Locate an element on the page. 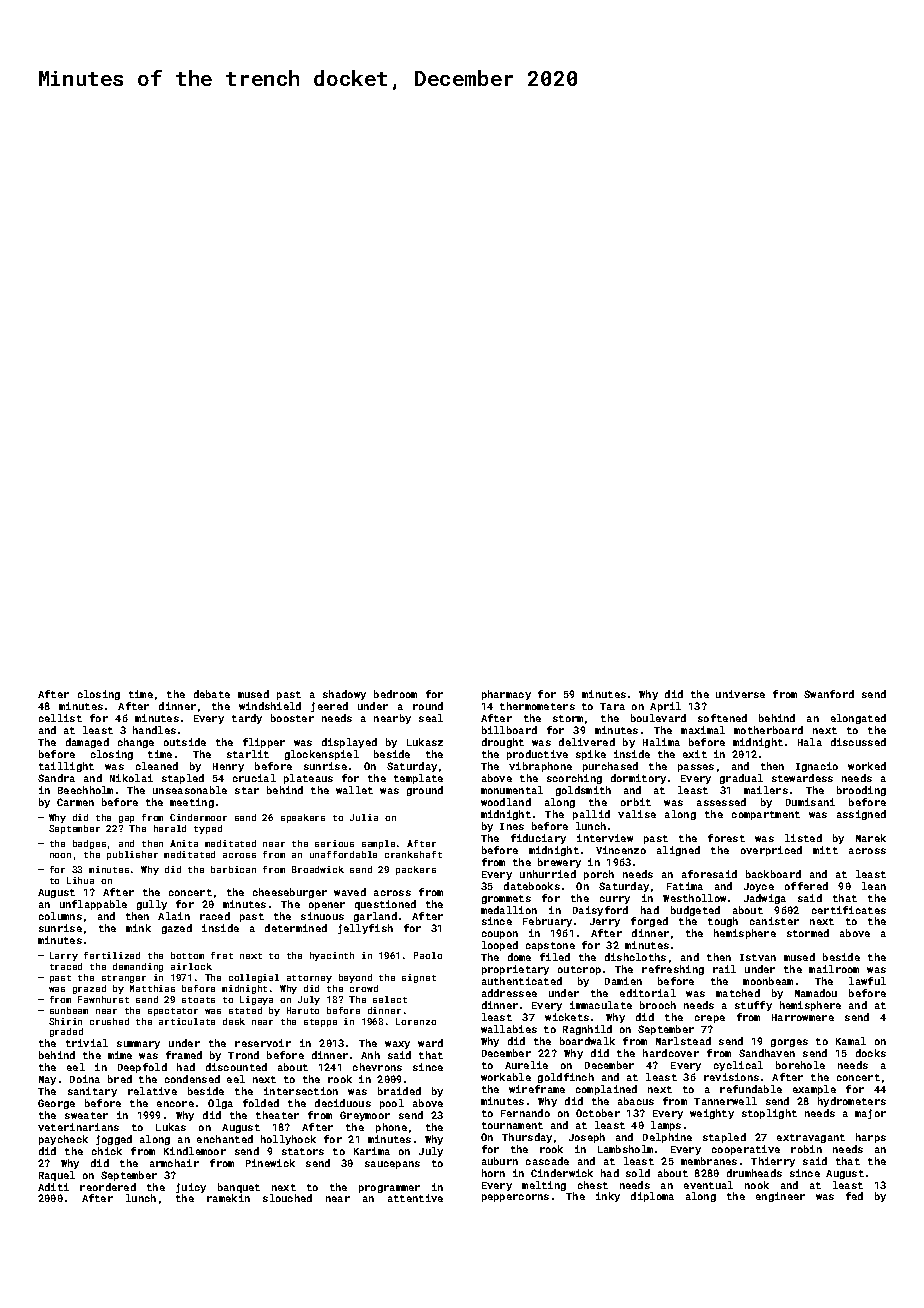 This page has height=1308, width=924. wallabies is located at coordinates (509, 1029).
